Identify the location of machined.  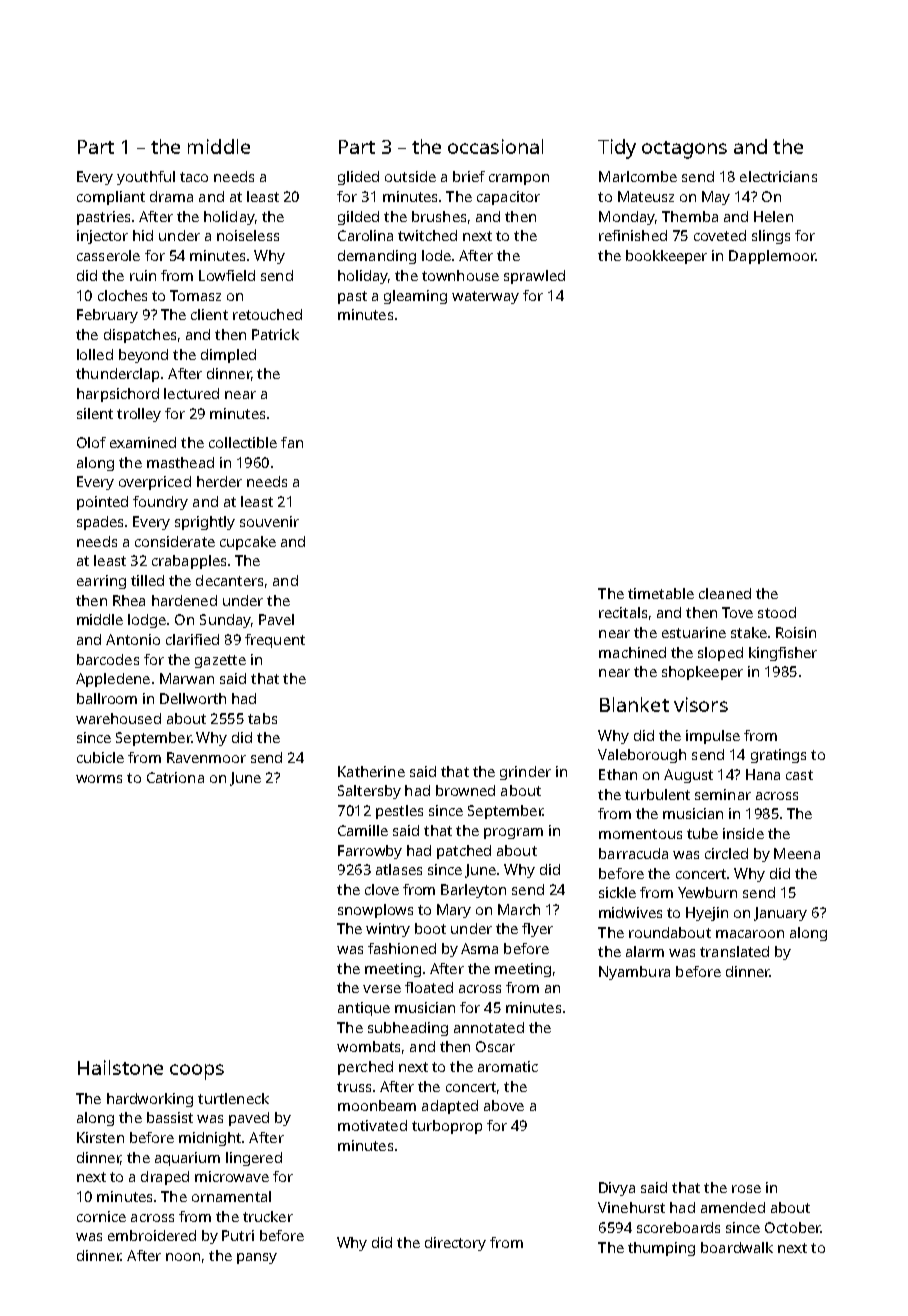
(632, 652).
